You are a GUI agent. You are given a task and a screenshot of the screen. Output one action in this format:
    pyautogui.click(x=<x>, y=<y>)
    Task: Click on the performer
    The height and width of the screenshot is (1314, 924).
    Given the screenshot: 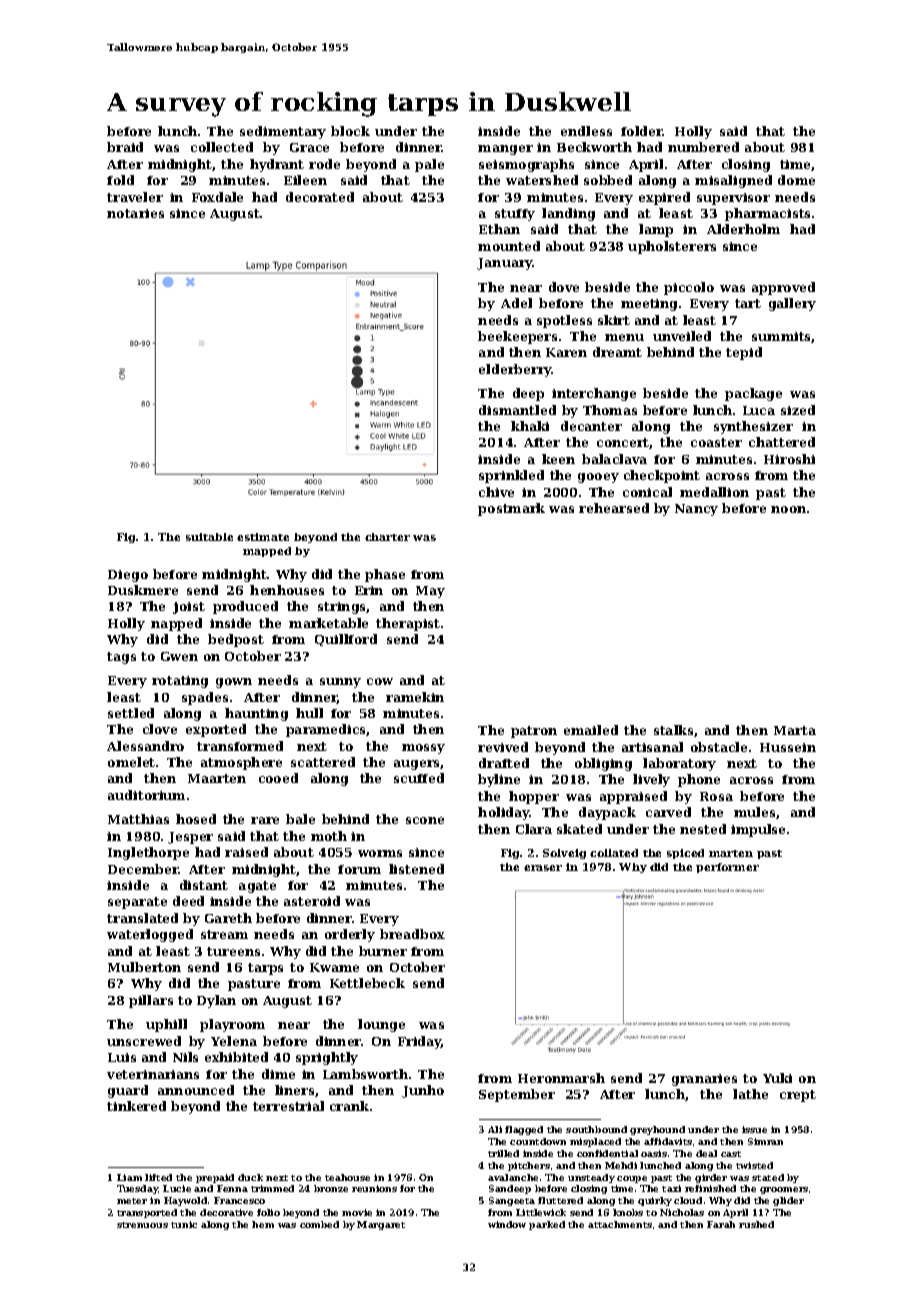 What is the action you would take?
    pyautogui.click(x=727, y=868)
